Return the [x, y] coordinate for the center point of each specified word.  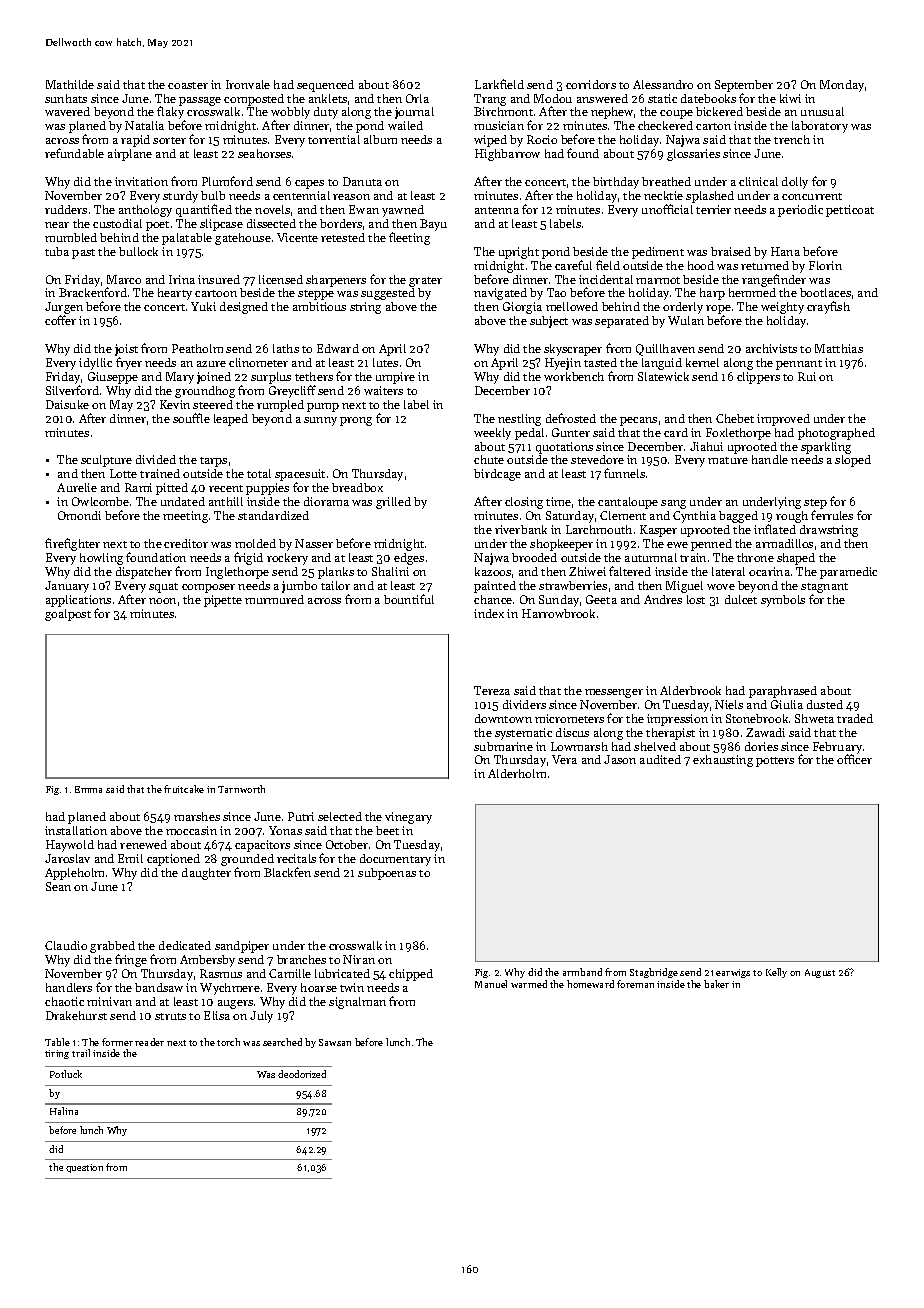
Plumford [227, 181]
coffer [60, 320]
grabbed [112, 948]
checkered [665, 125]
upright [519, 253]
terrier [713, 209]
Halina [64, 1111]
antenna [497, 210]
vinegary [408, 818]
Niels [729, 704]
